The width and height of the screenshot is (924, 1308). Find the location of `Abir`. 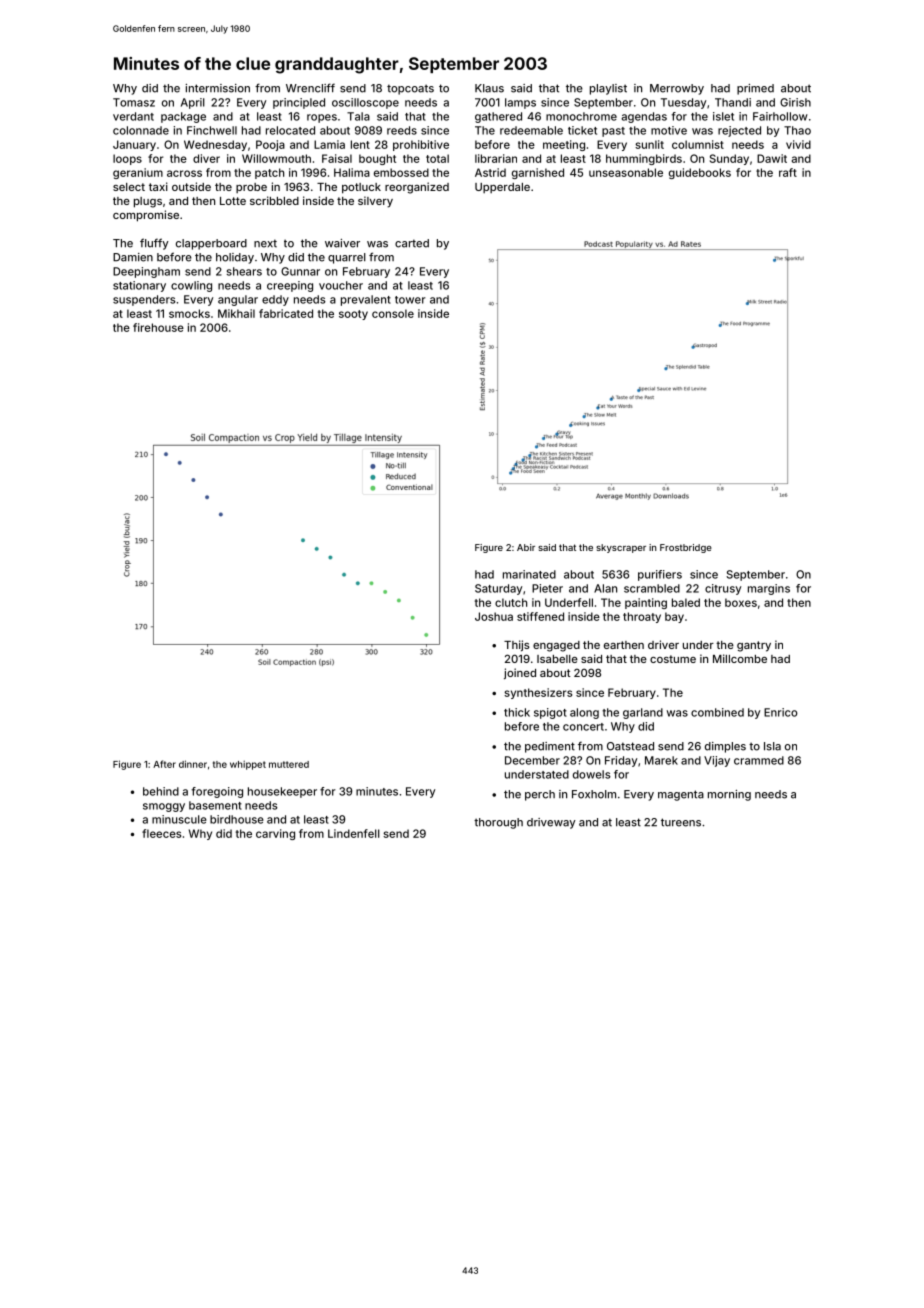

Abir is located at coordinates (526, 547).
